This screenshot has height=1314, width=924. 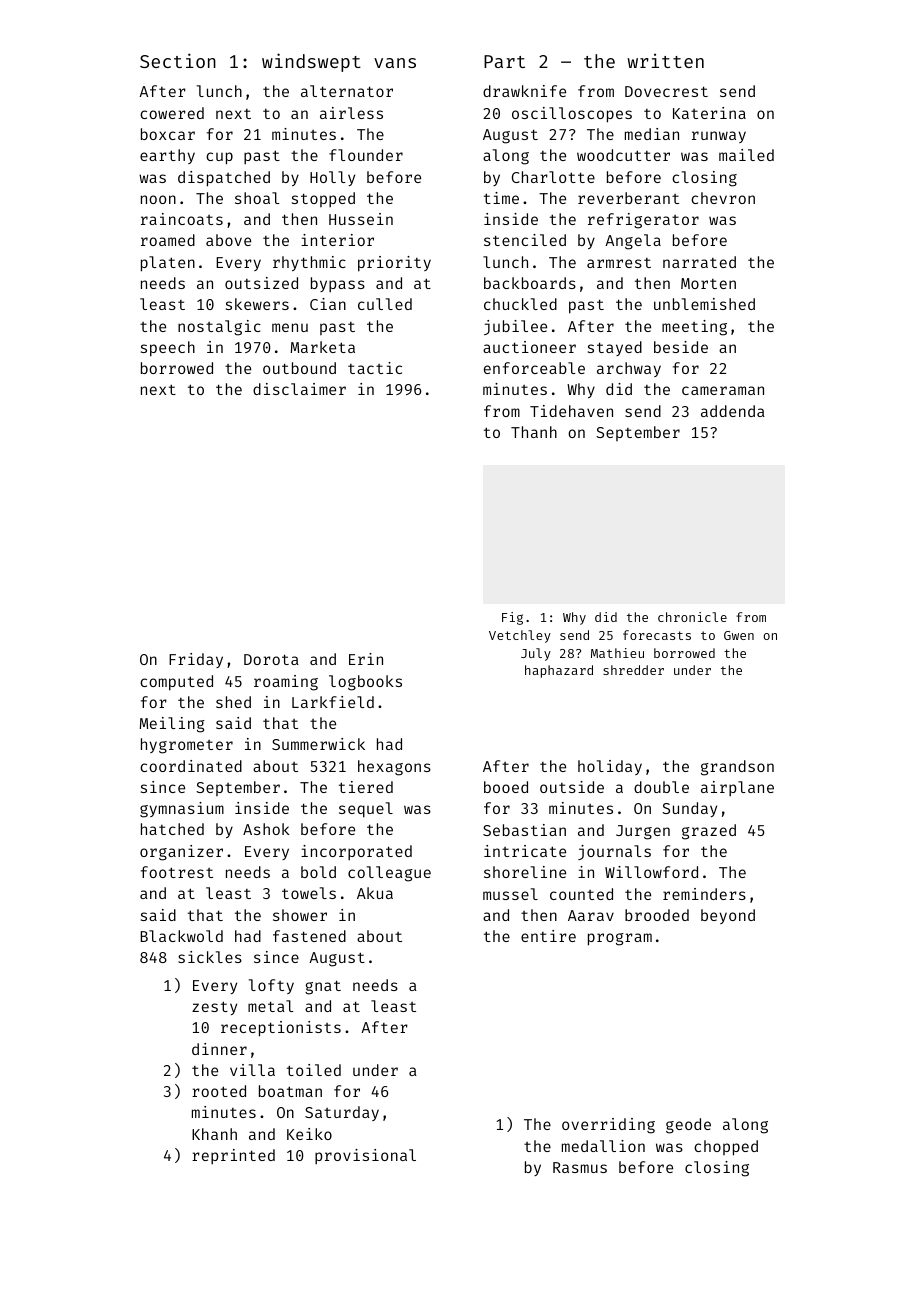 What do you see at coordinates (311, 62) in the screenshot?
I see `windswept` at bounding box center [311, 62].
